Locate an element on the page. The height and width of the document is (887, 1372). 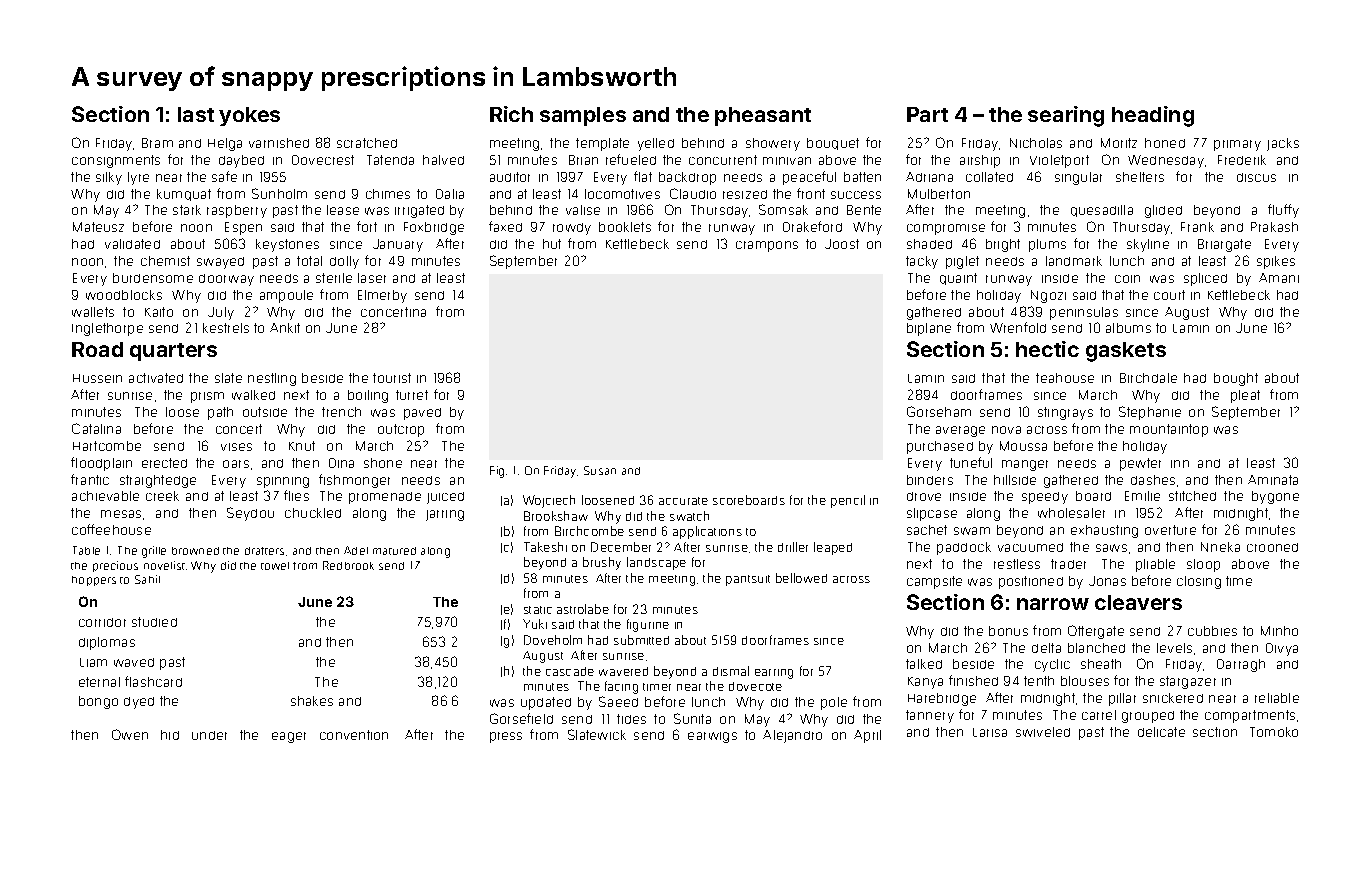
Owen is located at coordinates (130, 734).
